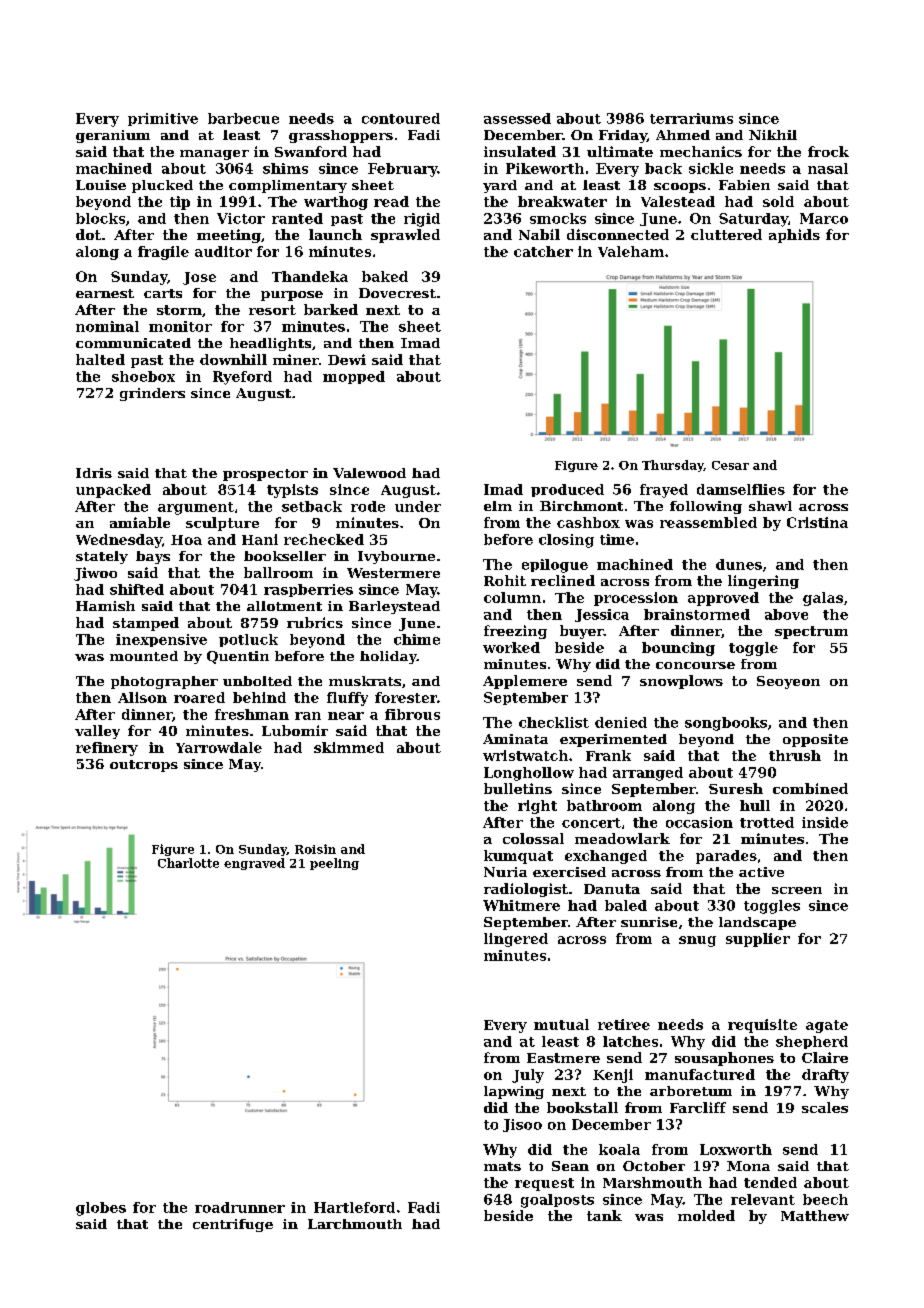 The width and height of the screenshot is (924, 1308). Describe the element at coordinates (567, 490) in the screenshot. I see `produced` at that location.
